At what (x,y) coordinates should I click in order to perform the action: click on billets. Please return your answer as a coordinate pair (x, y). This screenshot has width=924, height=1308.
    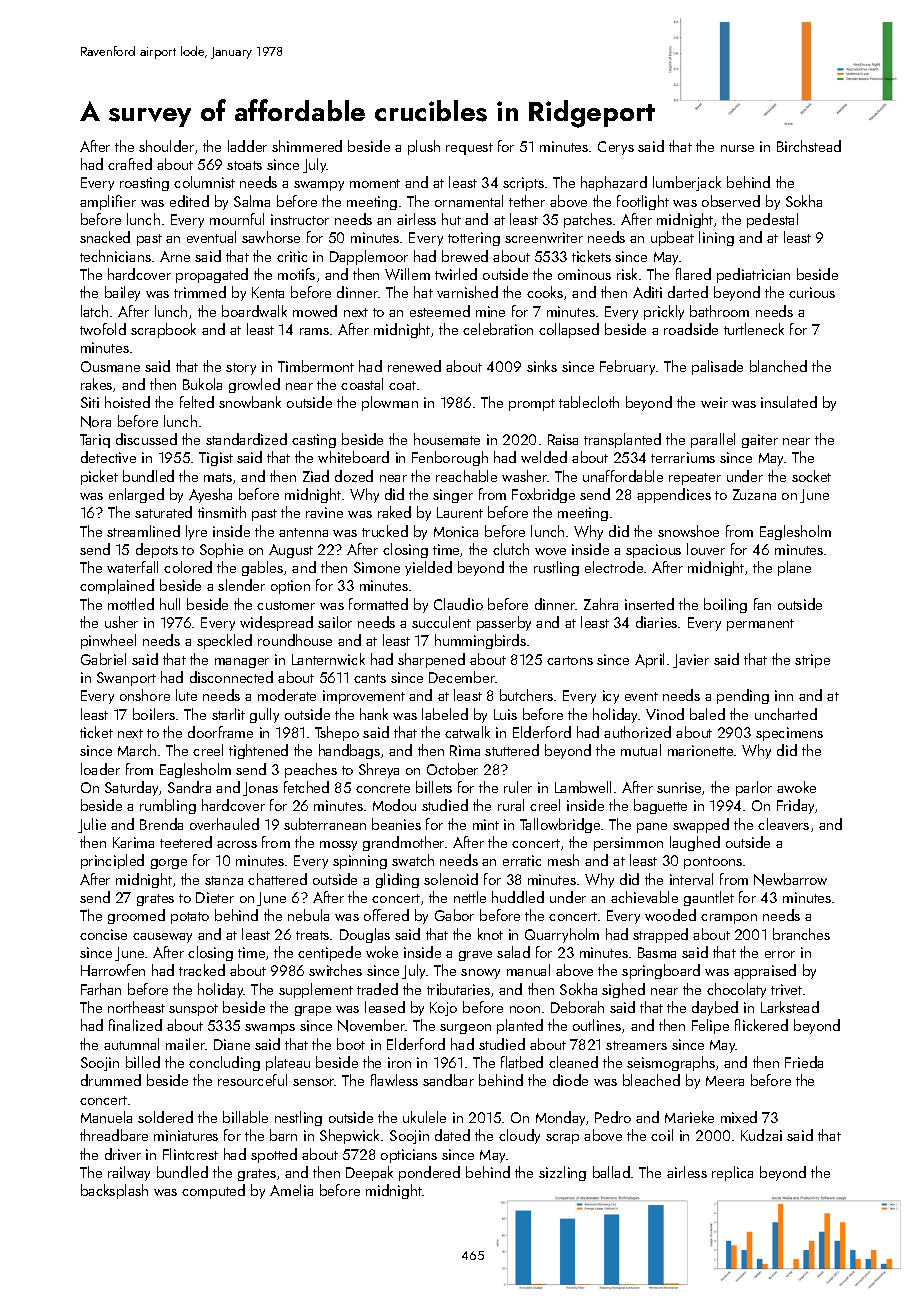
    Looking at the image, I should click on (434, 787).
